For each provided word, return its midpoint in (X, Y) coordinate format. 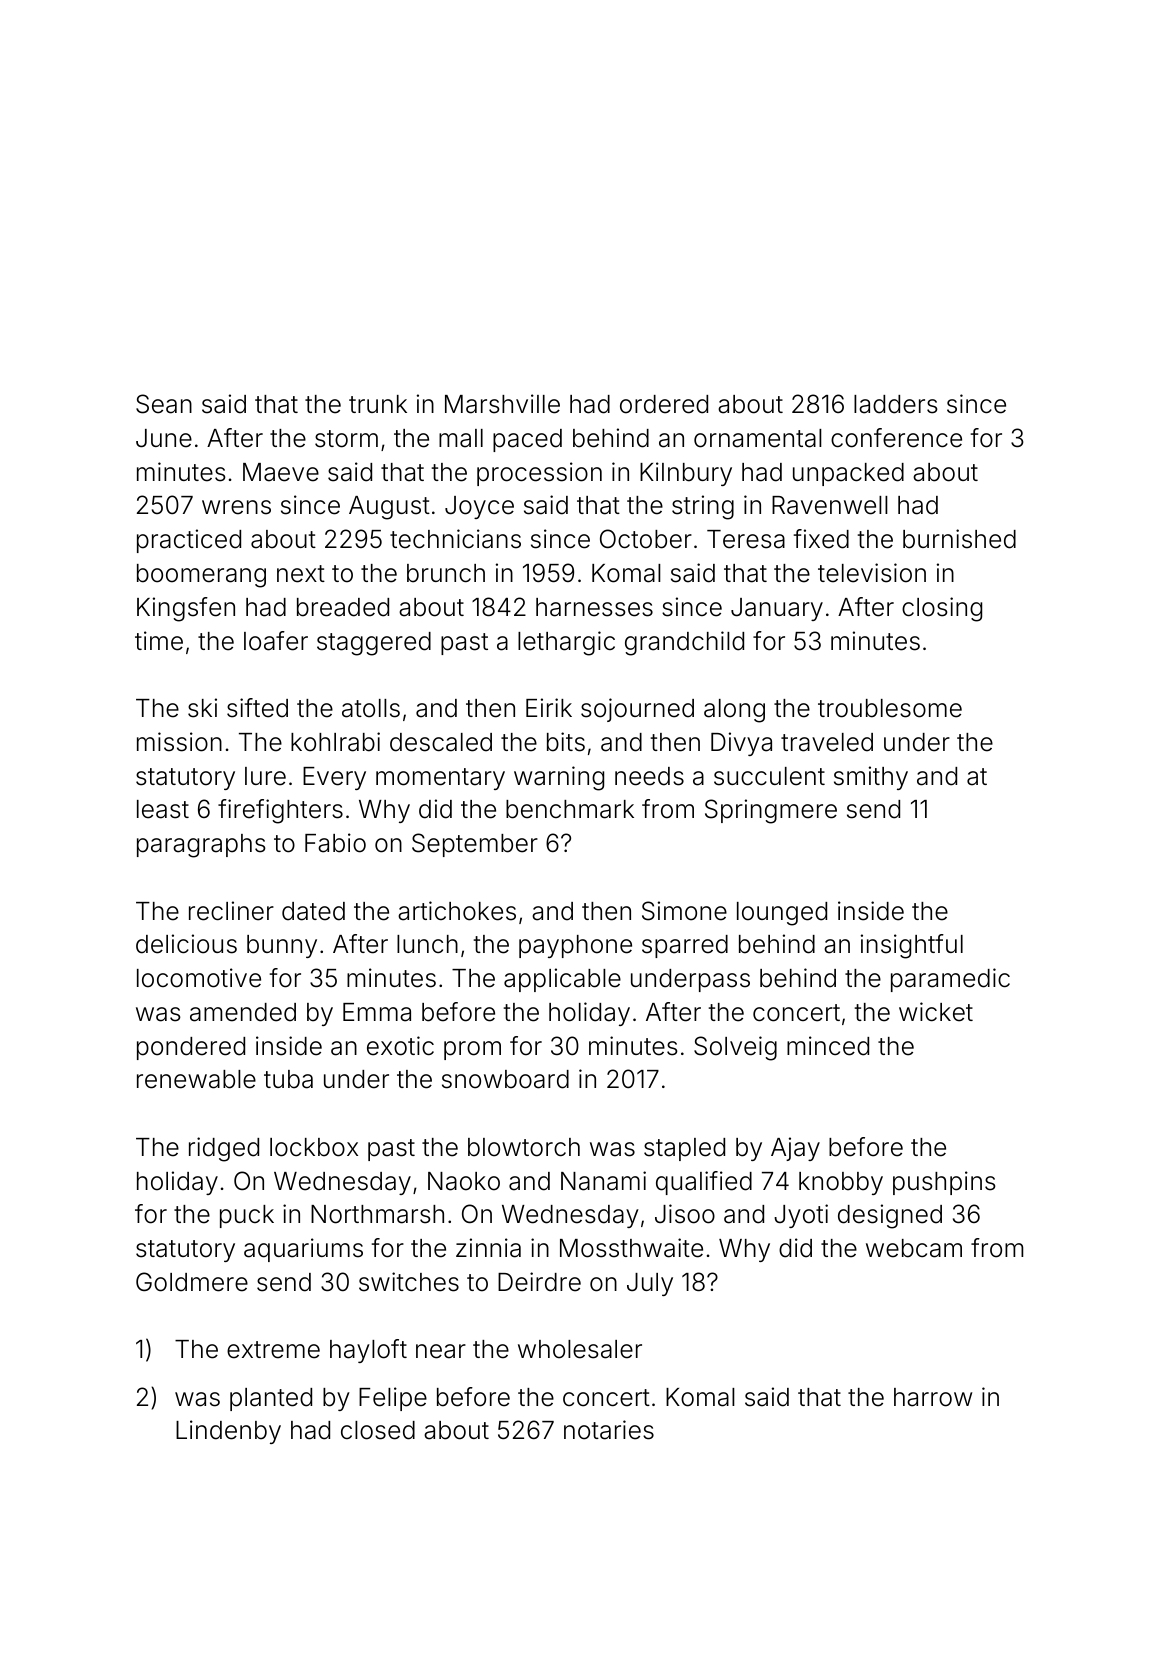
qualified (704, 1183)
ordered (664, 404)
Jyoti (801, 1216)
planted (271, 1399)
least (163, 809)
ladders (896, 404)
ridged (224, 1149)
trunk (378, 404)
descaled (441, 742)
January (777, 609)
